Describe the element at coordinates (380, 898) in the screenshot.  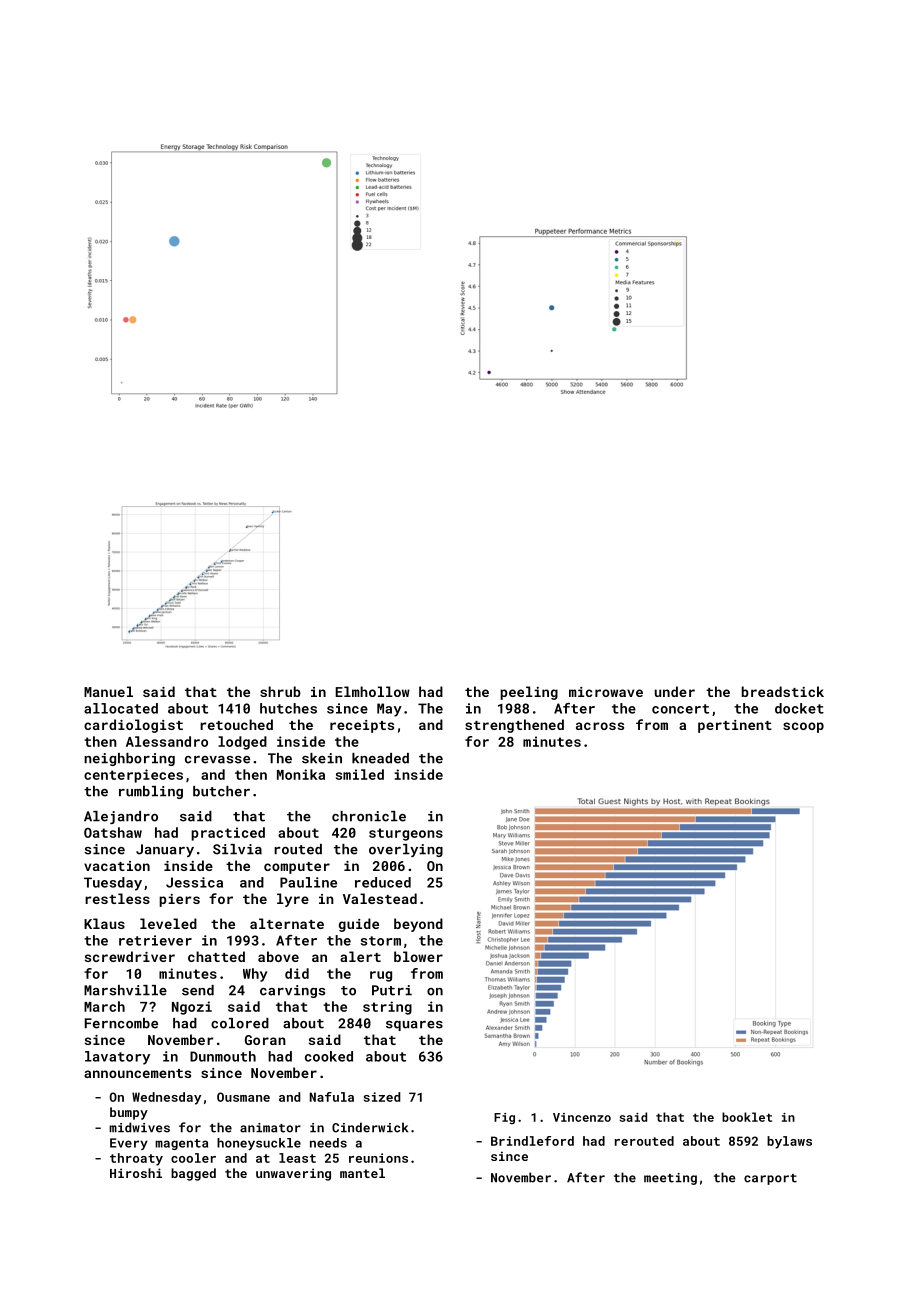
I see `Valestead` at that location.
